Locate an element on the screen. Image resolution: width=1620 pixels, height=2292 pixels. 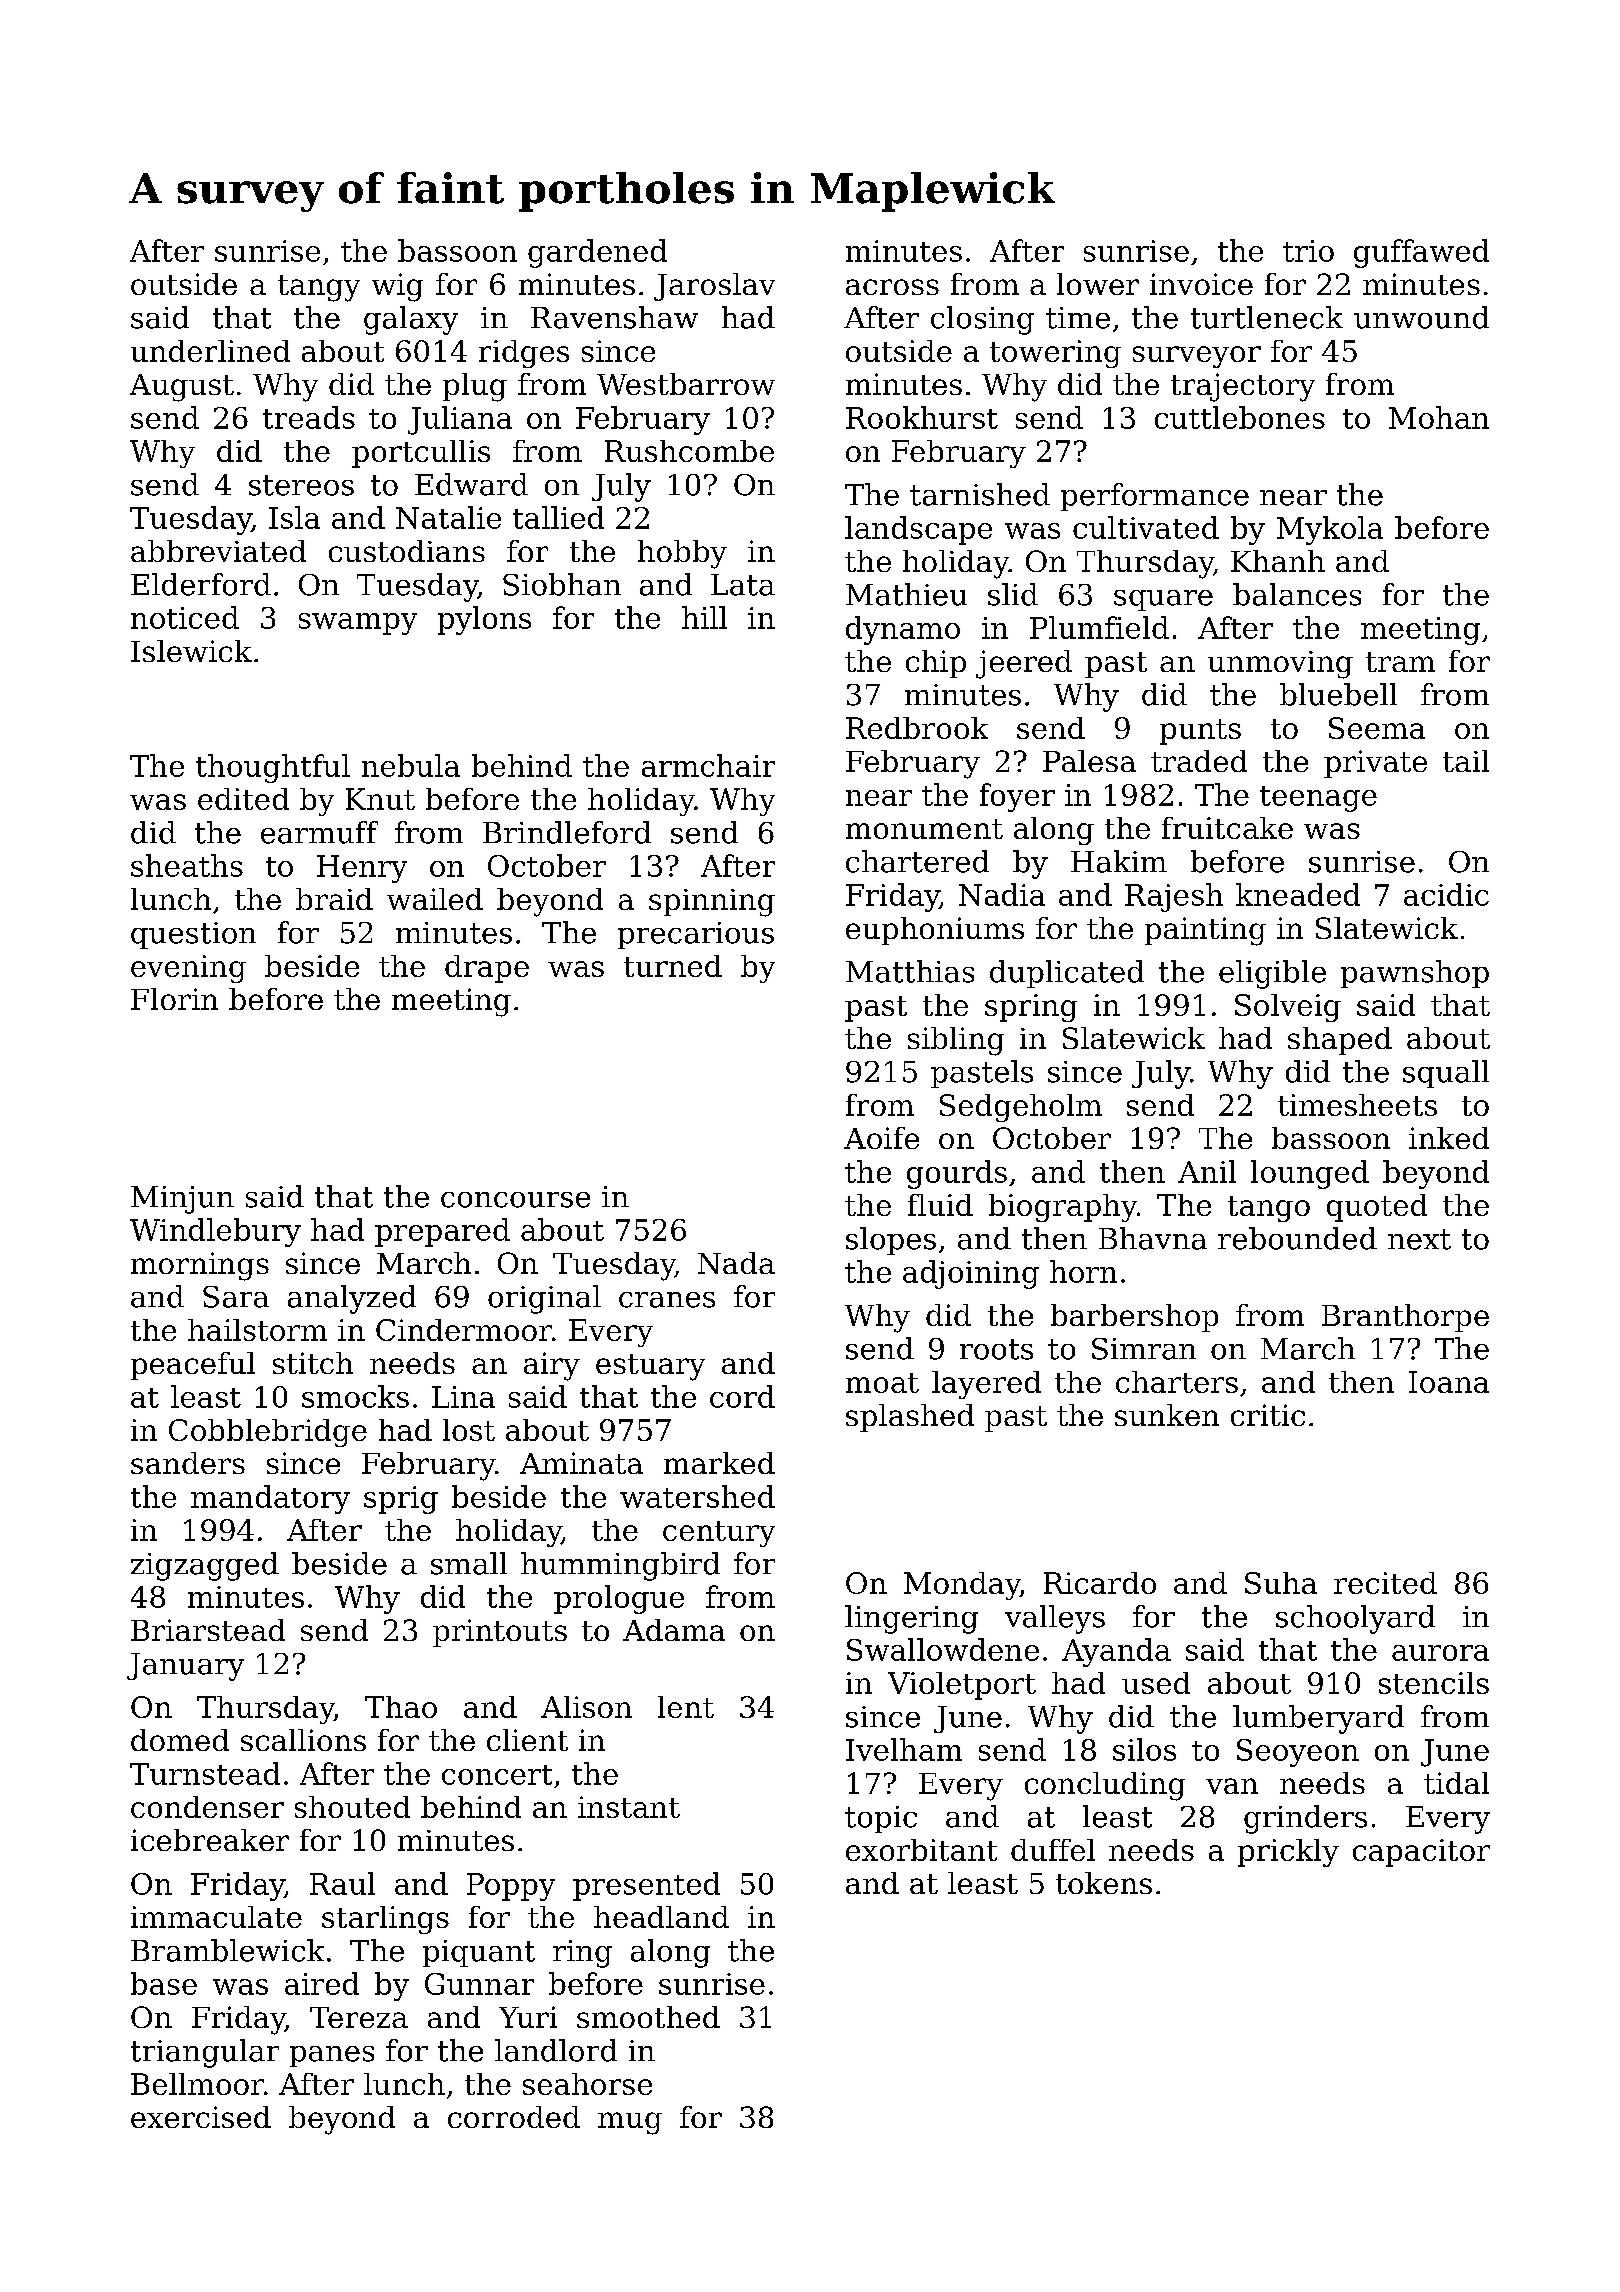
triangular is located at coordinates (205, 2053).
